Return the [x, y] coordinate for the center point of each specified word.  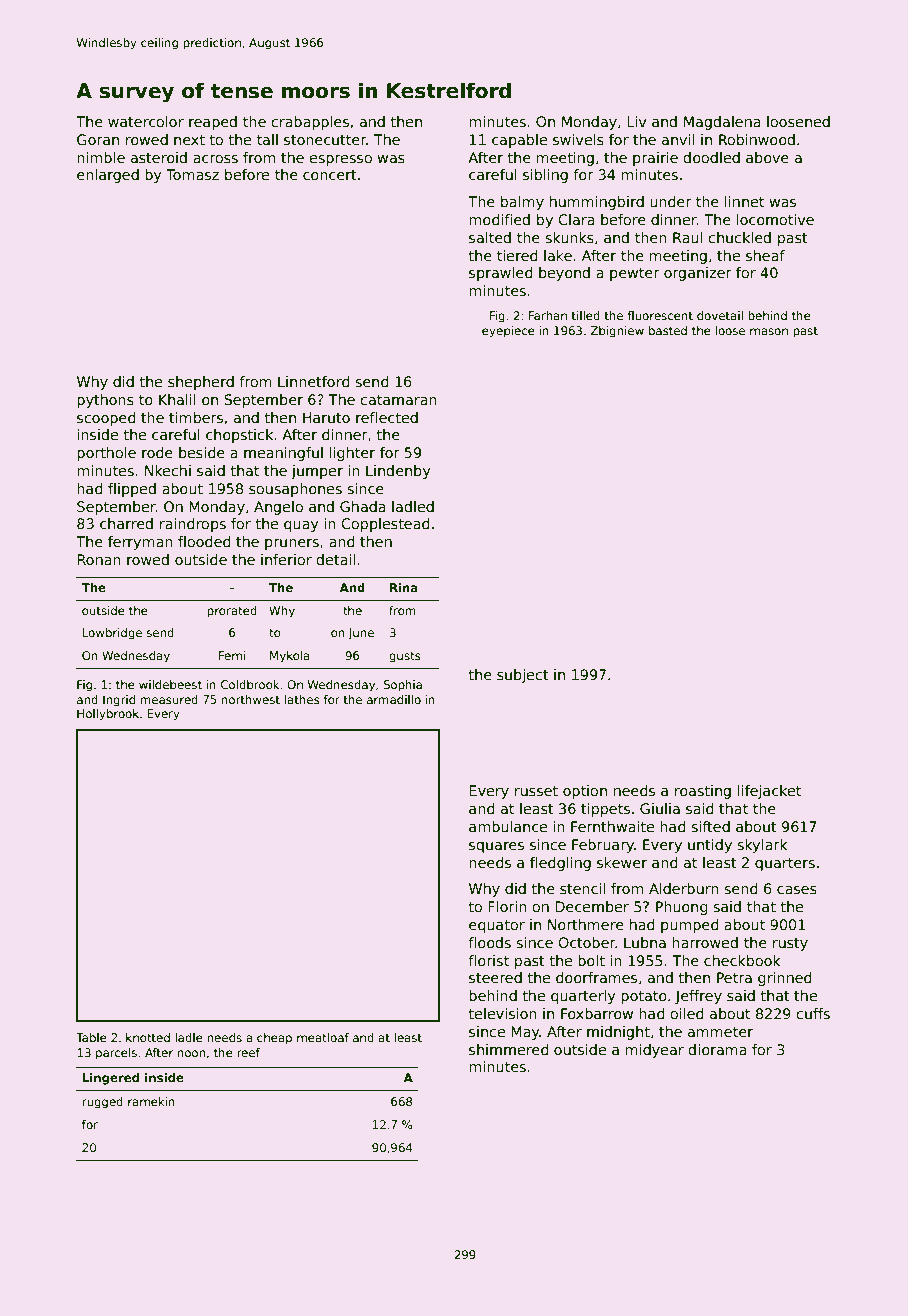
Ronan [99, 559]
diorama [717, 1049]
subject [523, 676]
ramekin [151, 1101]
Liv [637, 121]
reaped [213, 123]
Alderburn [684, 888]
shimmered [509, 1049]
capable [519, 141]
